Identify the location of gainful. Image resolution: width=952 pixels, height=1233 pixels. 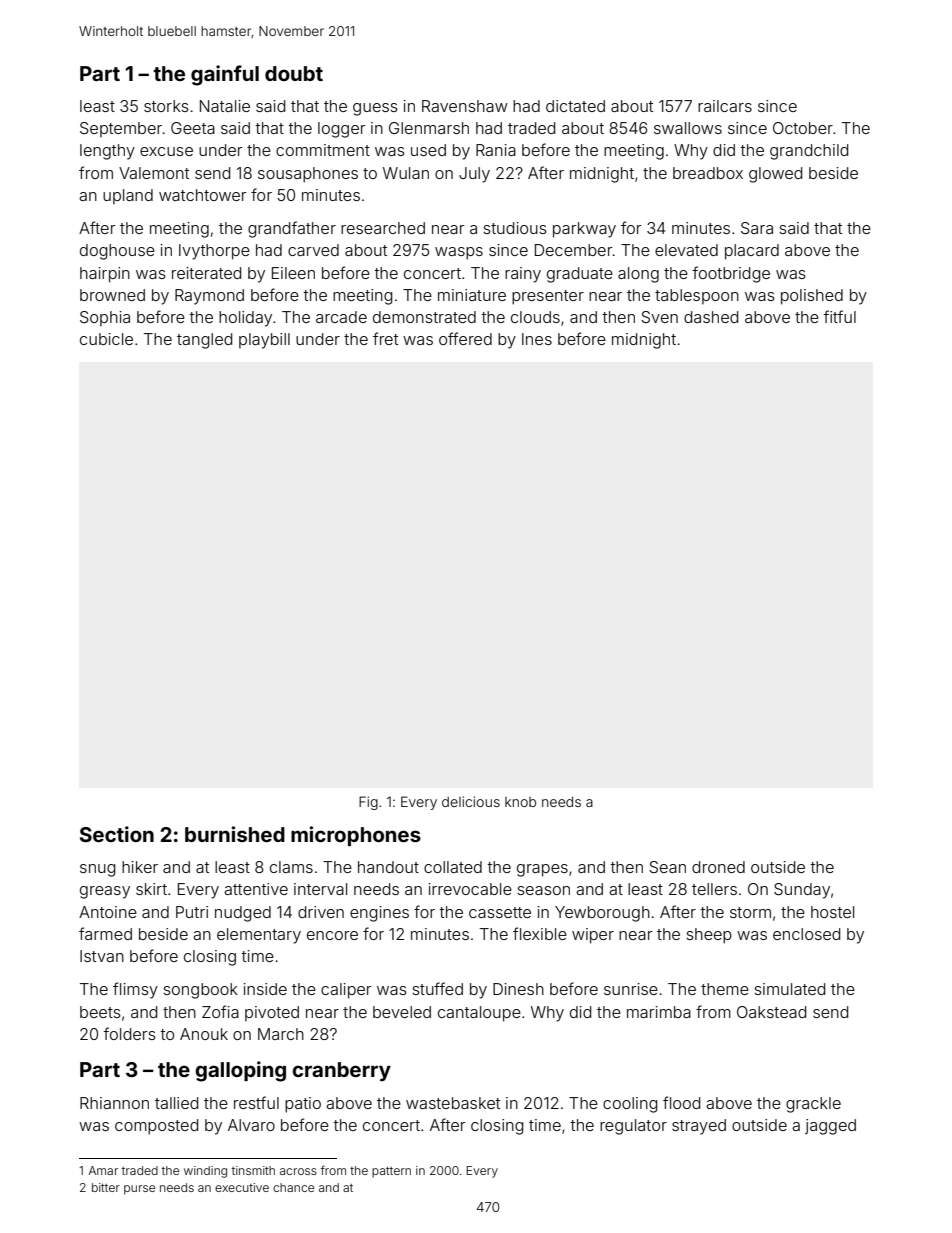
(225, 75).
